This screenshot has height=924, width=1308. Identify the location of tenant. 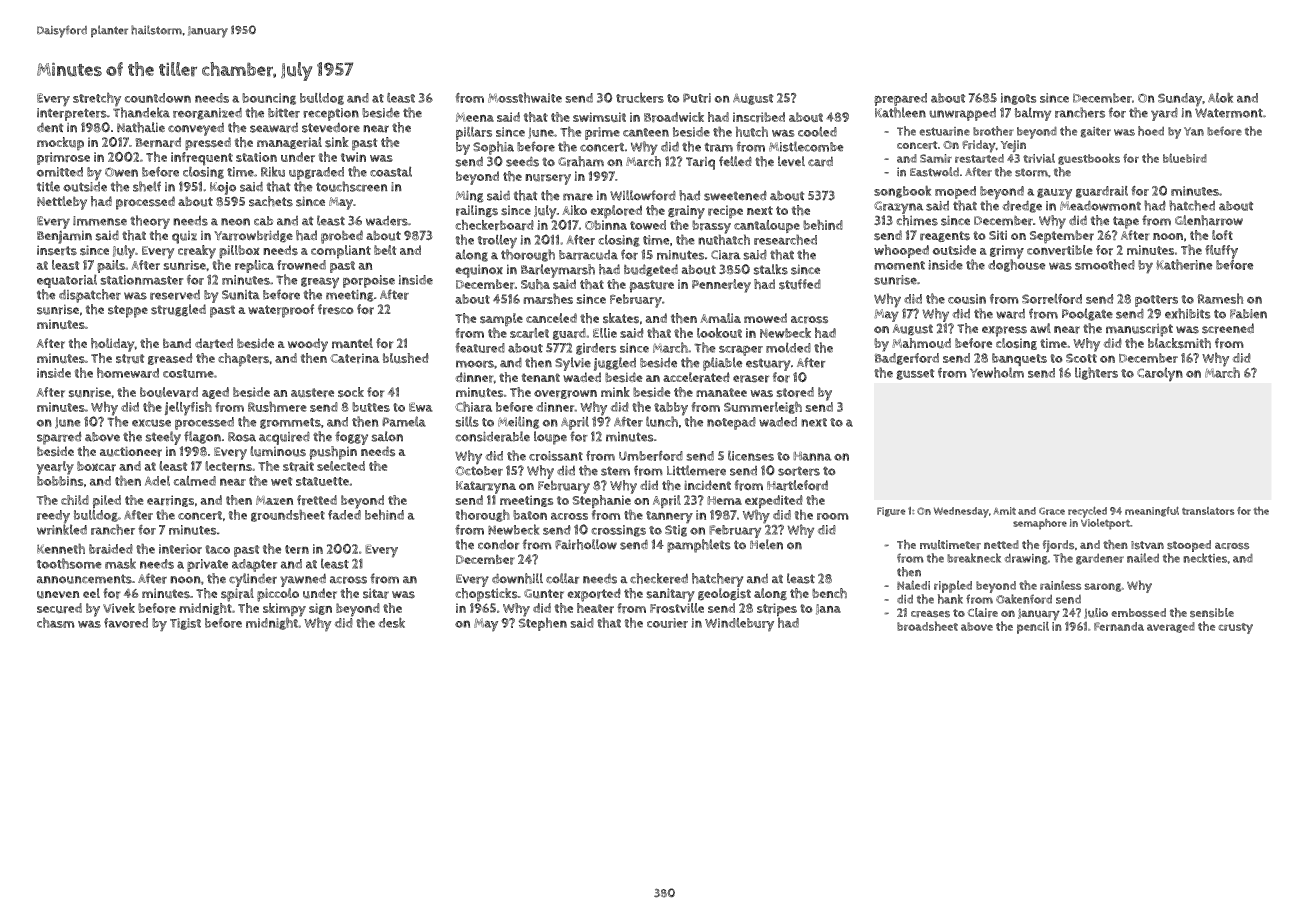
(541, 377).
